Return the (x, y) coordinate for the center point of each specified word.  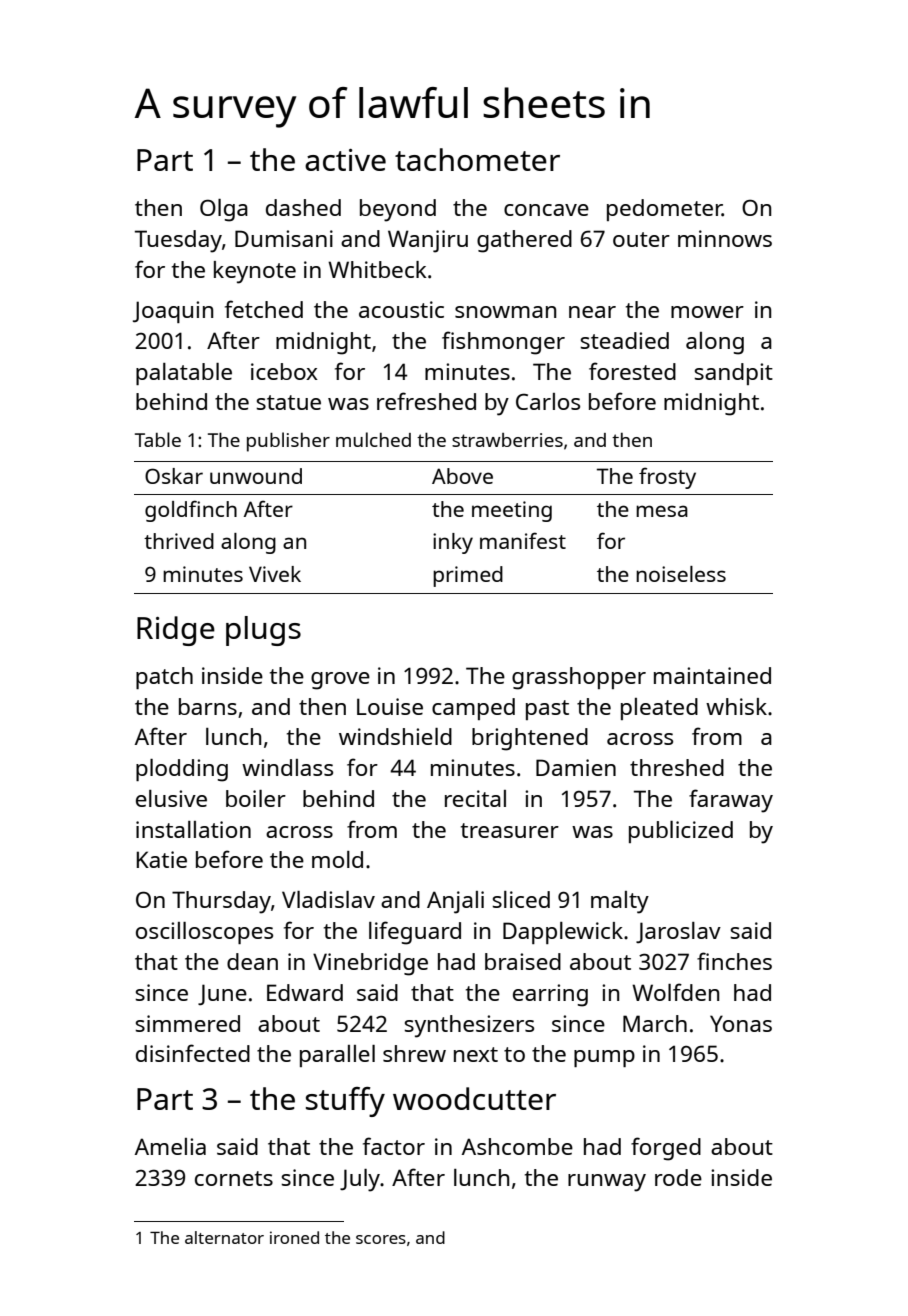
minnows (725, 238)
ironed (294, 1237)
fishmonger (503, 343)
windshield (395, 736)
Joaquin (173, 312)
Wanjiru (428, 241)
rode (678, 1177)
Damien (576, 767)
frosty (667, 478)
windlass (287, 767)
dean (252, 961)
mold (337, 859)
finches (734, 961)
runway (607, 1183)
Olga (224, 210)
